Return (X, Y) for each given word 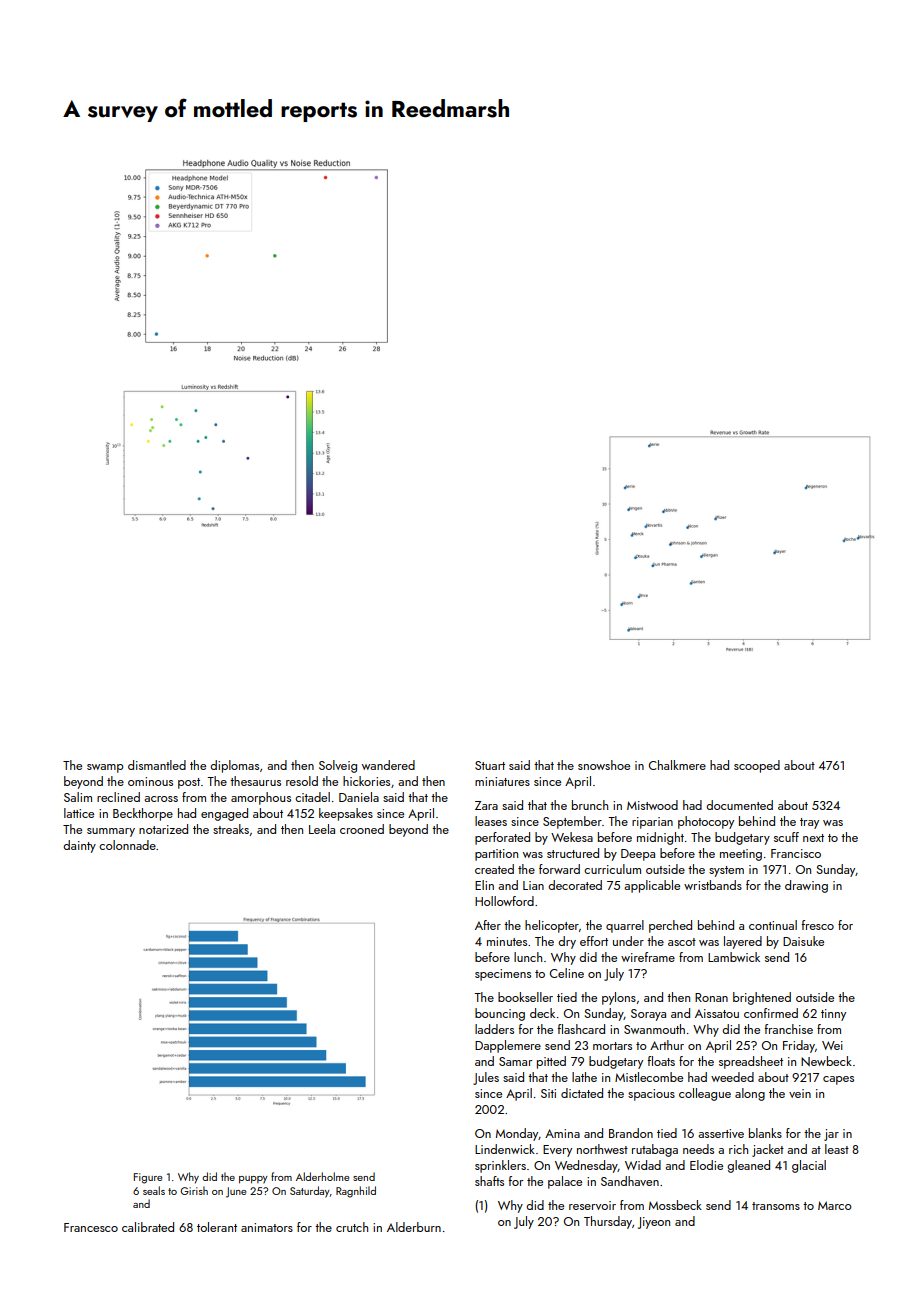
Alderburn (414, 1227)
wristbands (713, 885)
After (488, 925)
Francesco (91, 1227)
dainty (79, 846)
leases (491, 821)
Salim (78, 797)
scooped (757, 766)
